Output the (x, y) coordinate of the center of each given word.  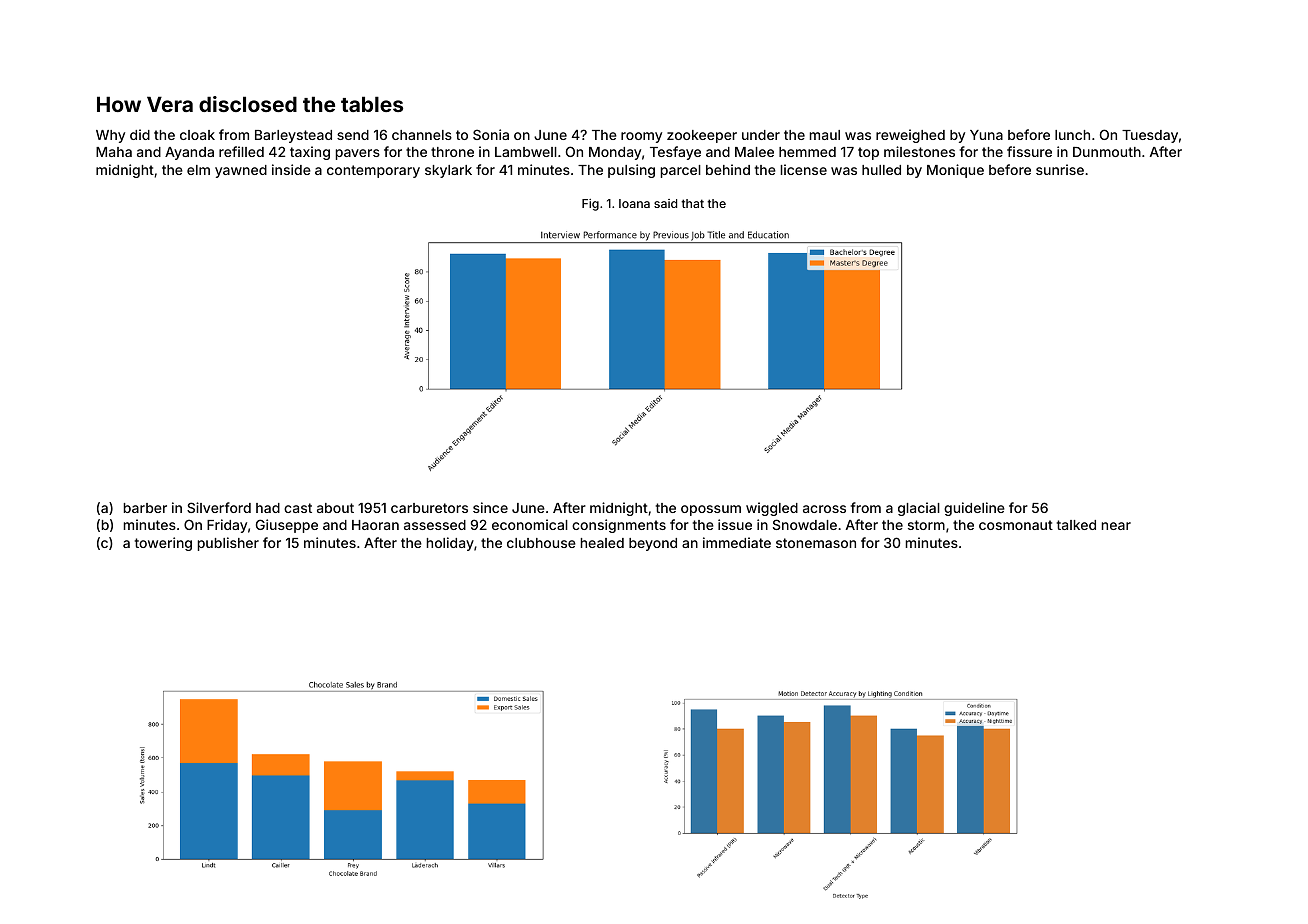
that (692, 203)
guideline (974, 509)
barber (145, 508)
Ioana (634, 203)
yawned (241, 171)
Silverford (219, 507)
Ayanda (189, 153)
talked (1076, 525)
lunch (1072, 135)
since (490, 507)
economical (530, 524)
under (761, 135)
